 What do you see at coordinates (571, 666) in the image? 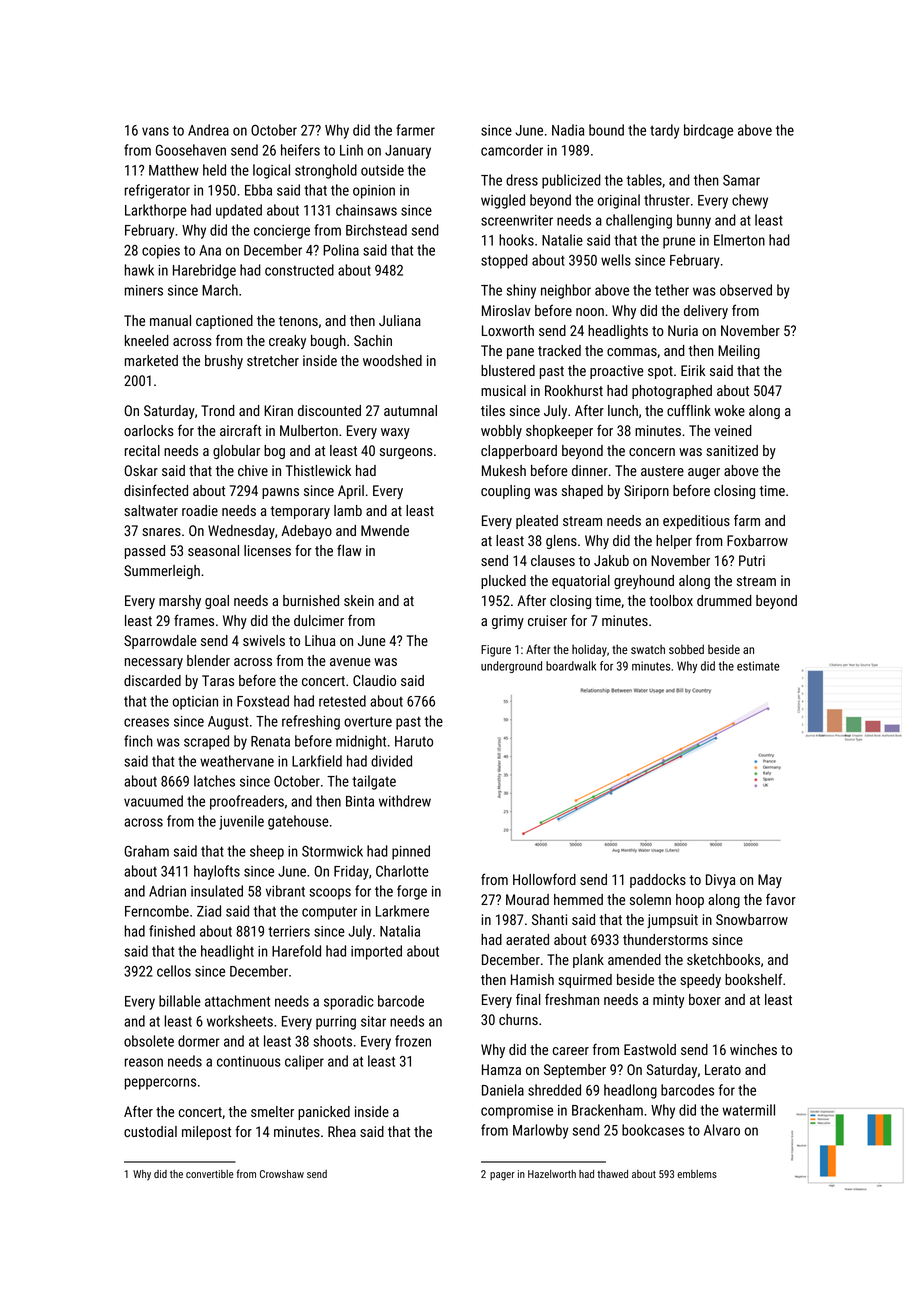
I see `boardwalk` at bounding box center [571, 666].
